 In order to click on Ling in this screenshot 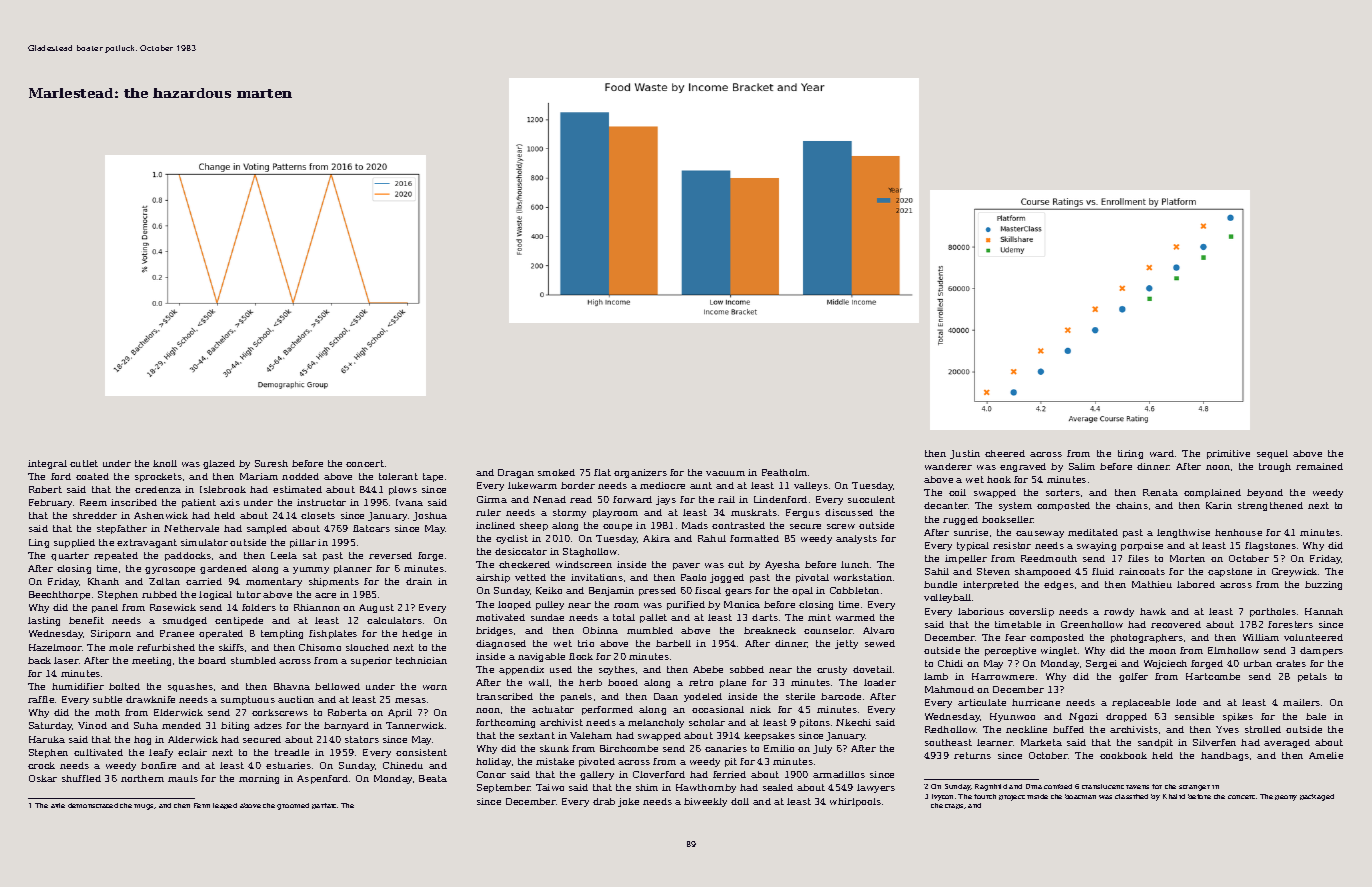, I will do `click(39, 543)`.
